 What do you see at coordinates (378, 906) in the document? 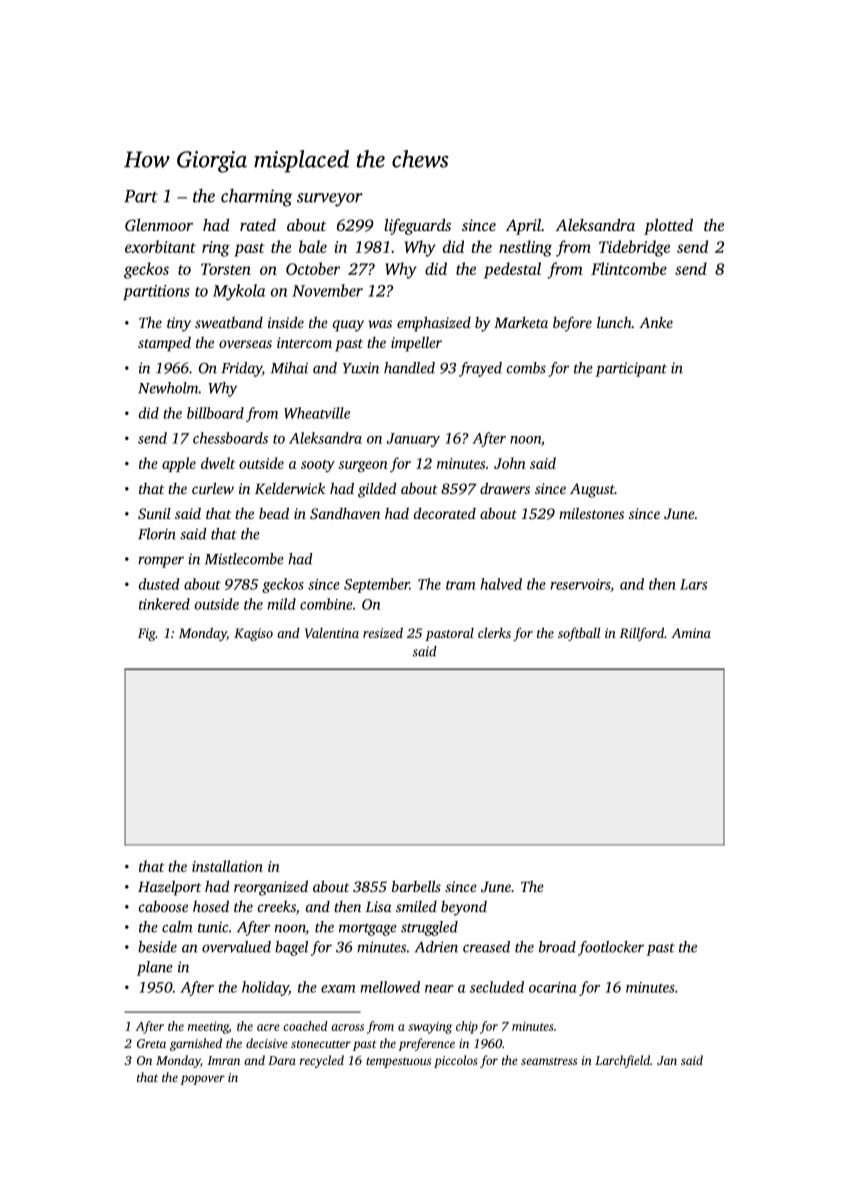
I see `Lisa` at bounding box center [378, 906].
